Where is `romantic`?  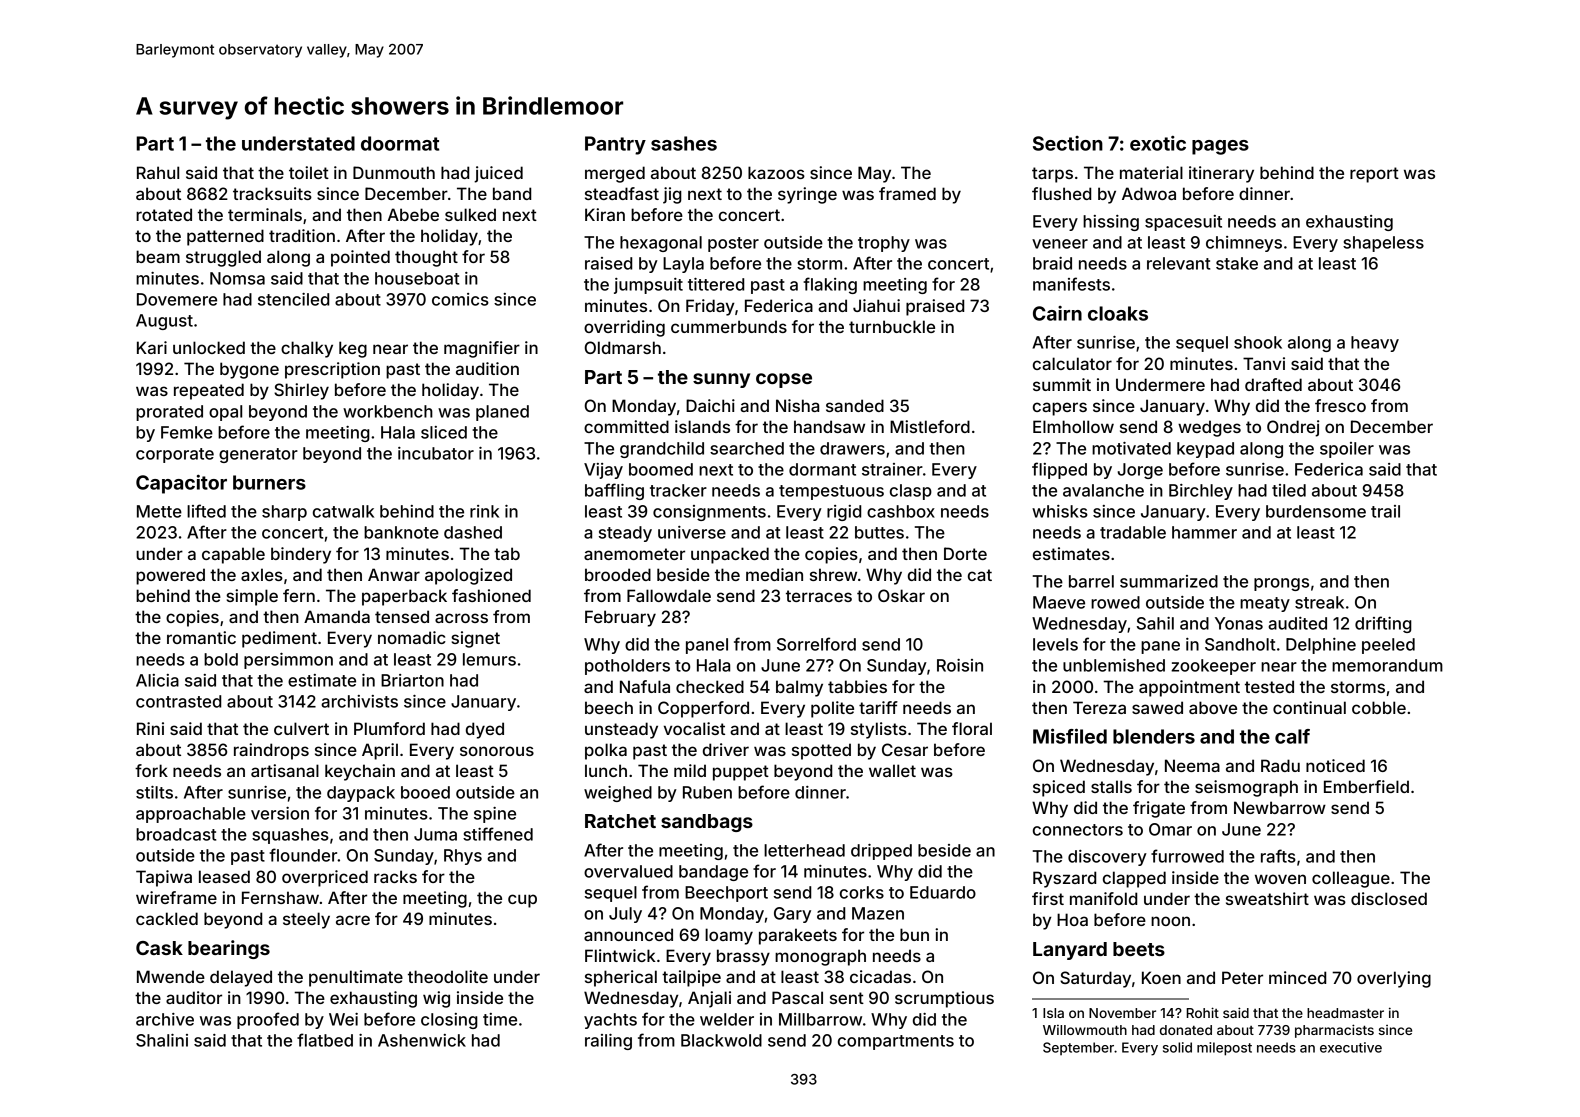 romantic is located at coordinates (201, 637).
